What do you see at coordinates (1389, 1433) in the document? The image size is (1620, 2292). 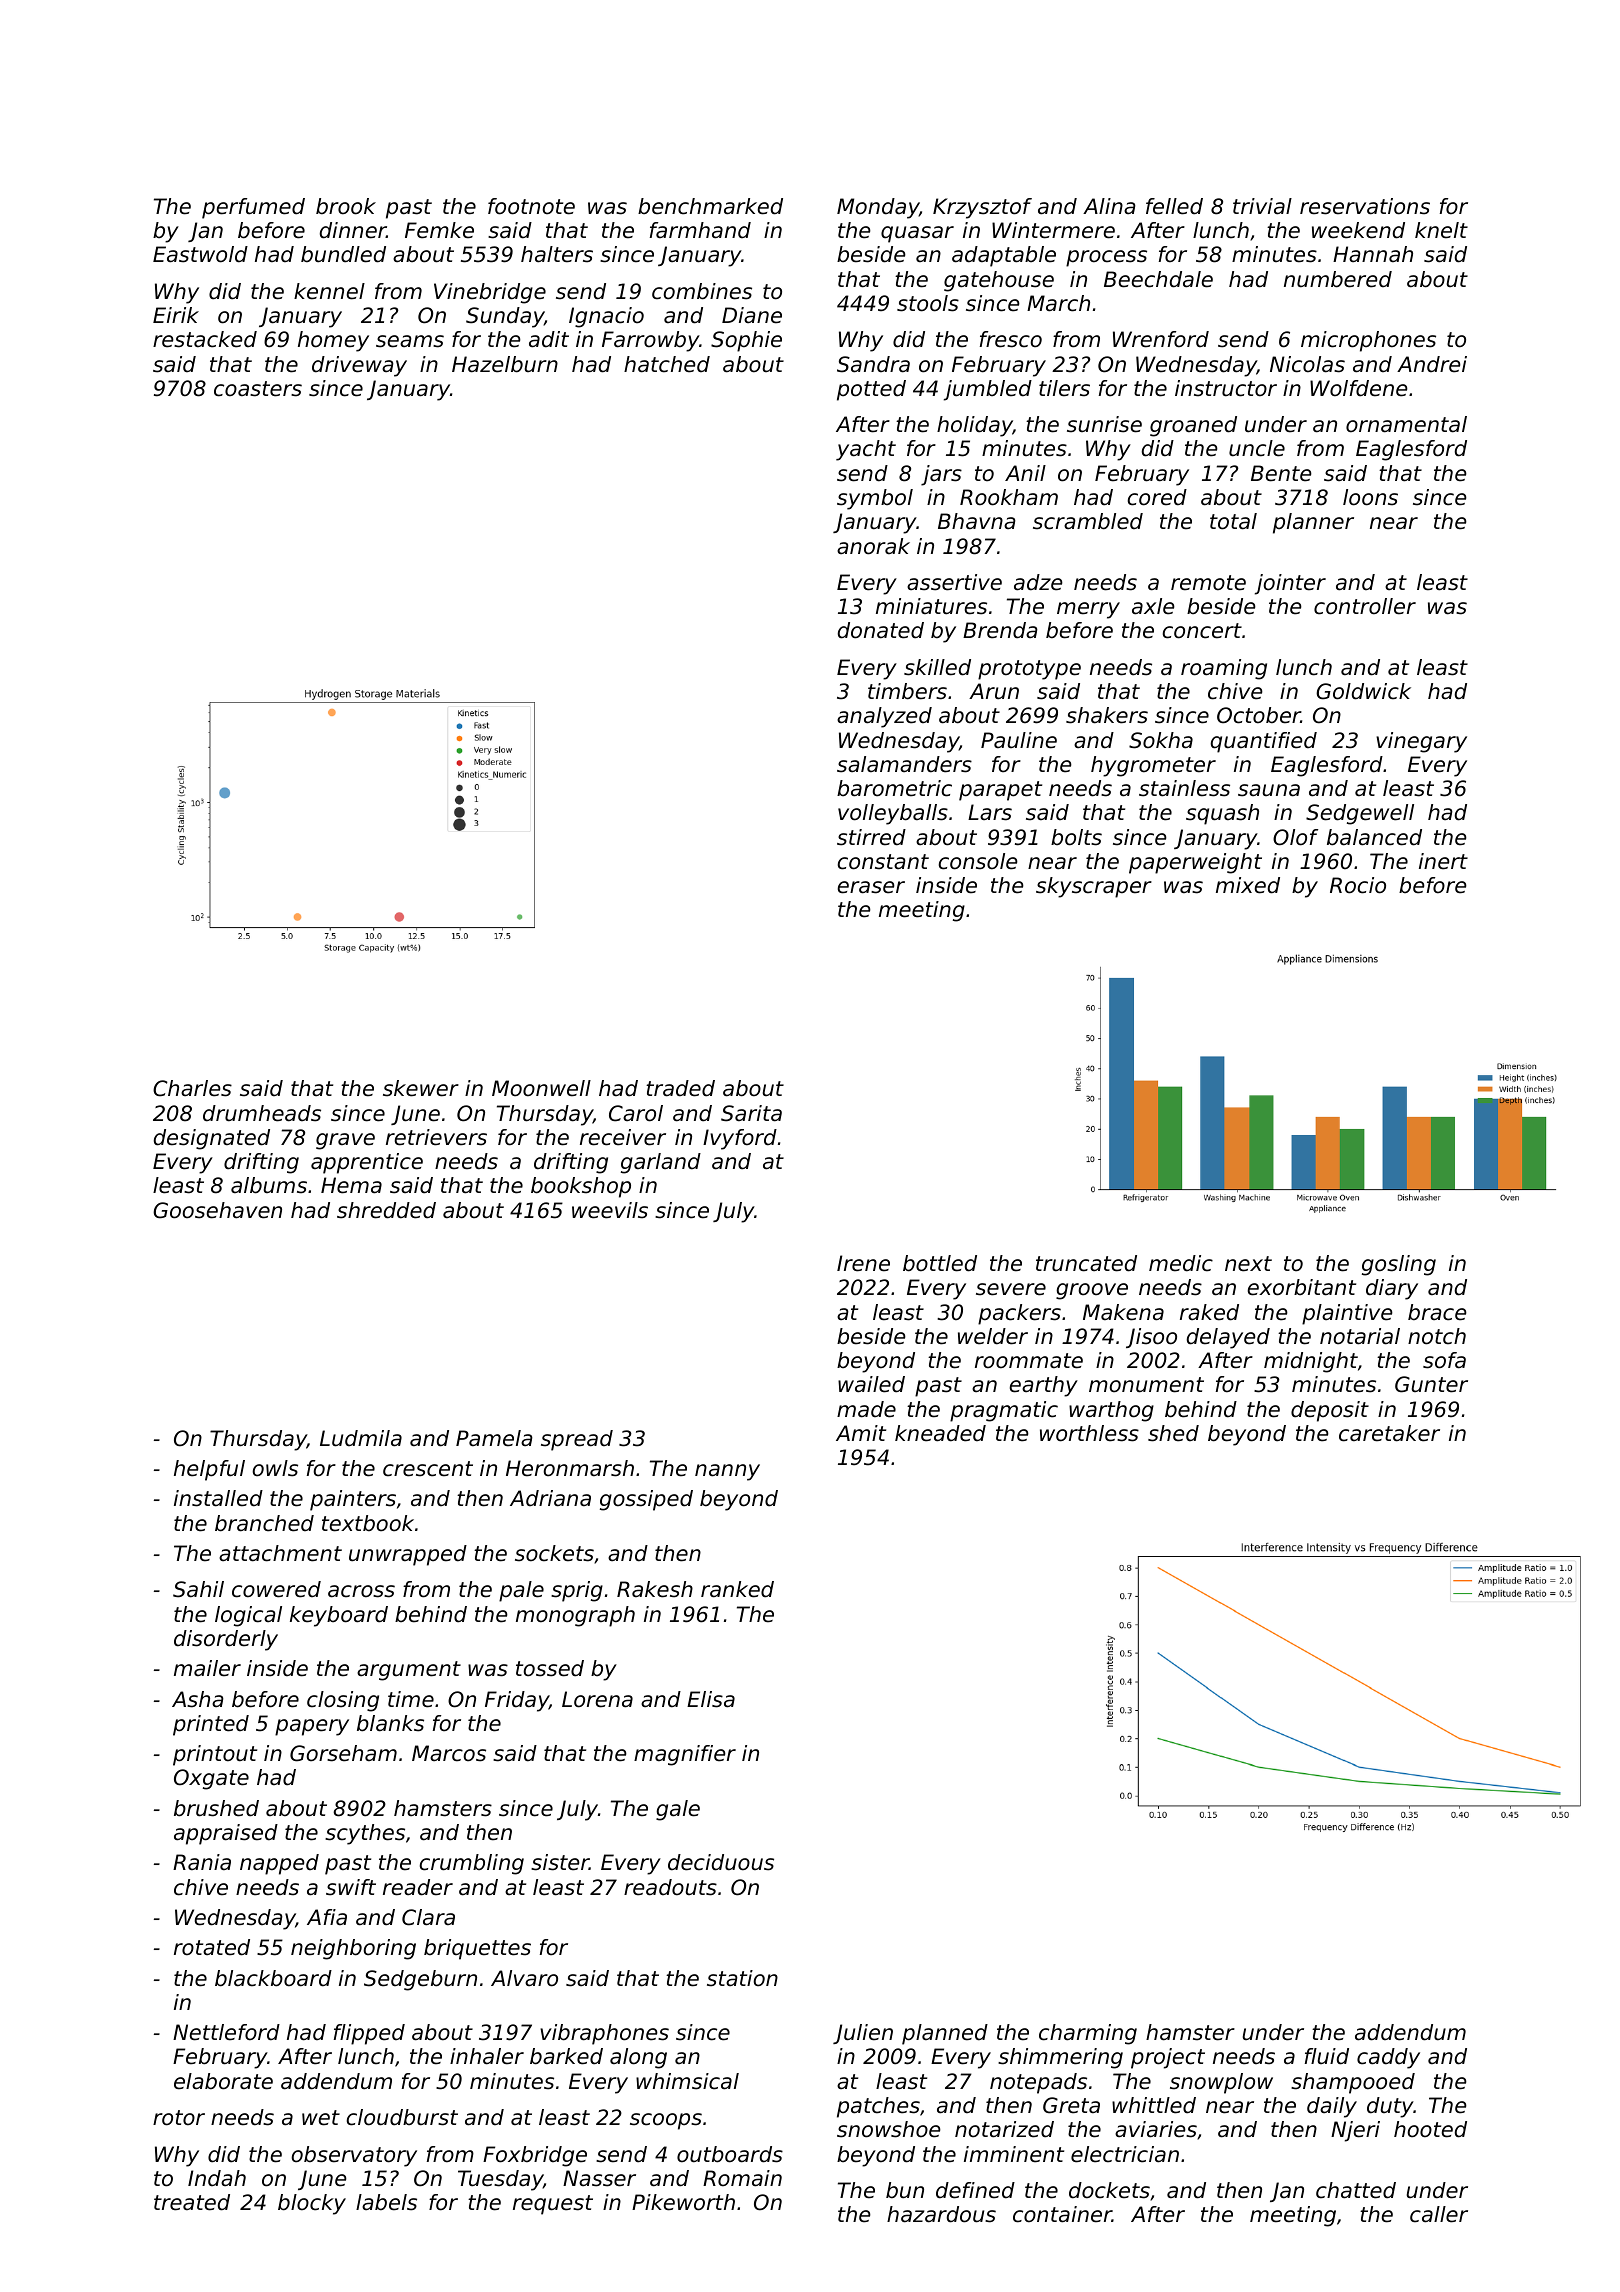 I see `caretaker` at bounding box center [1389, 1433].
